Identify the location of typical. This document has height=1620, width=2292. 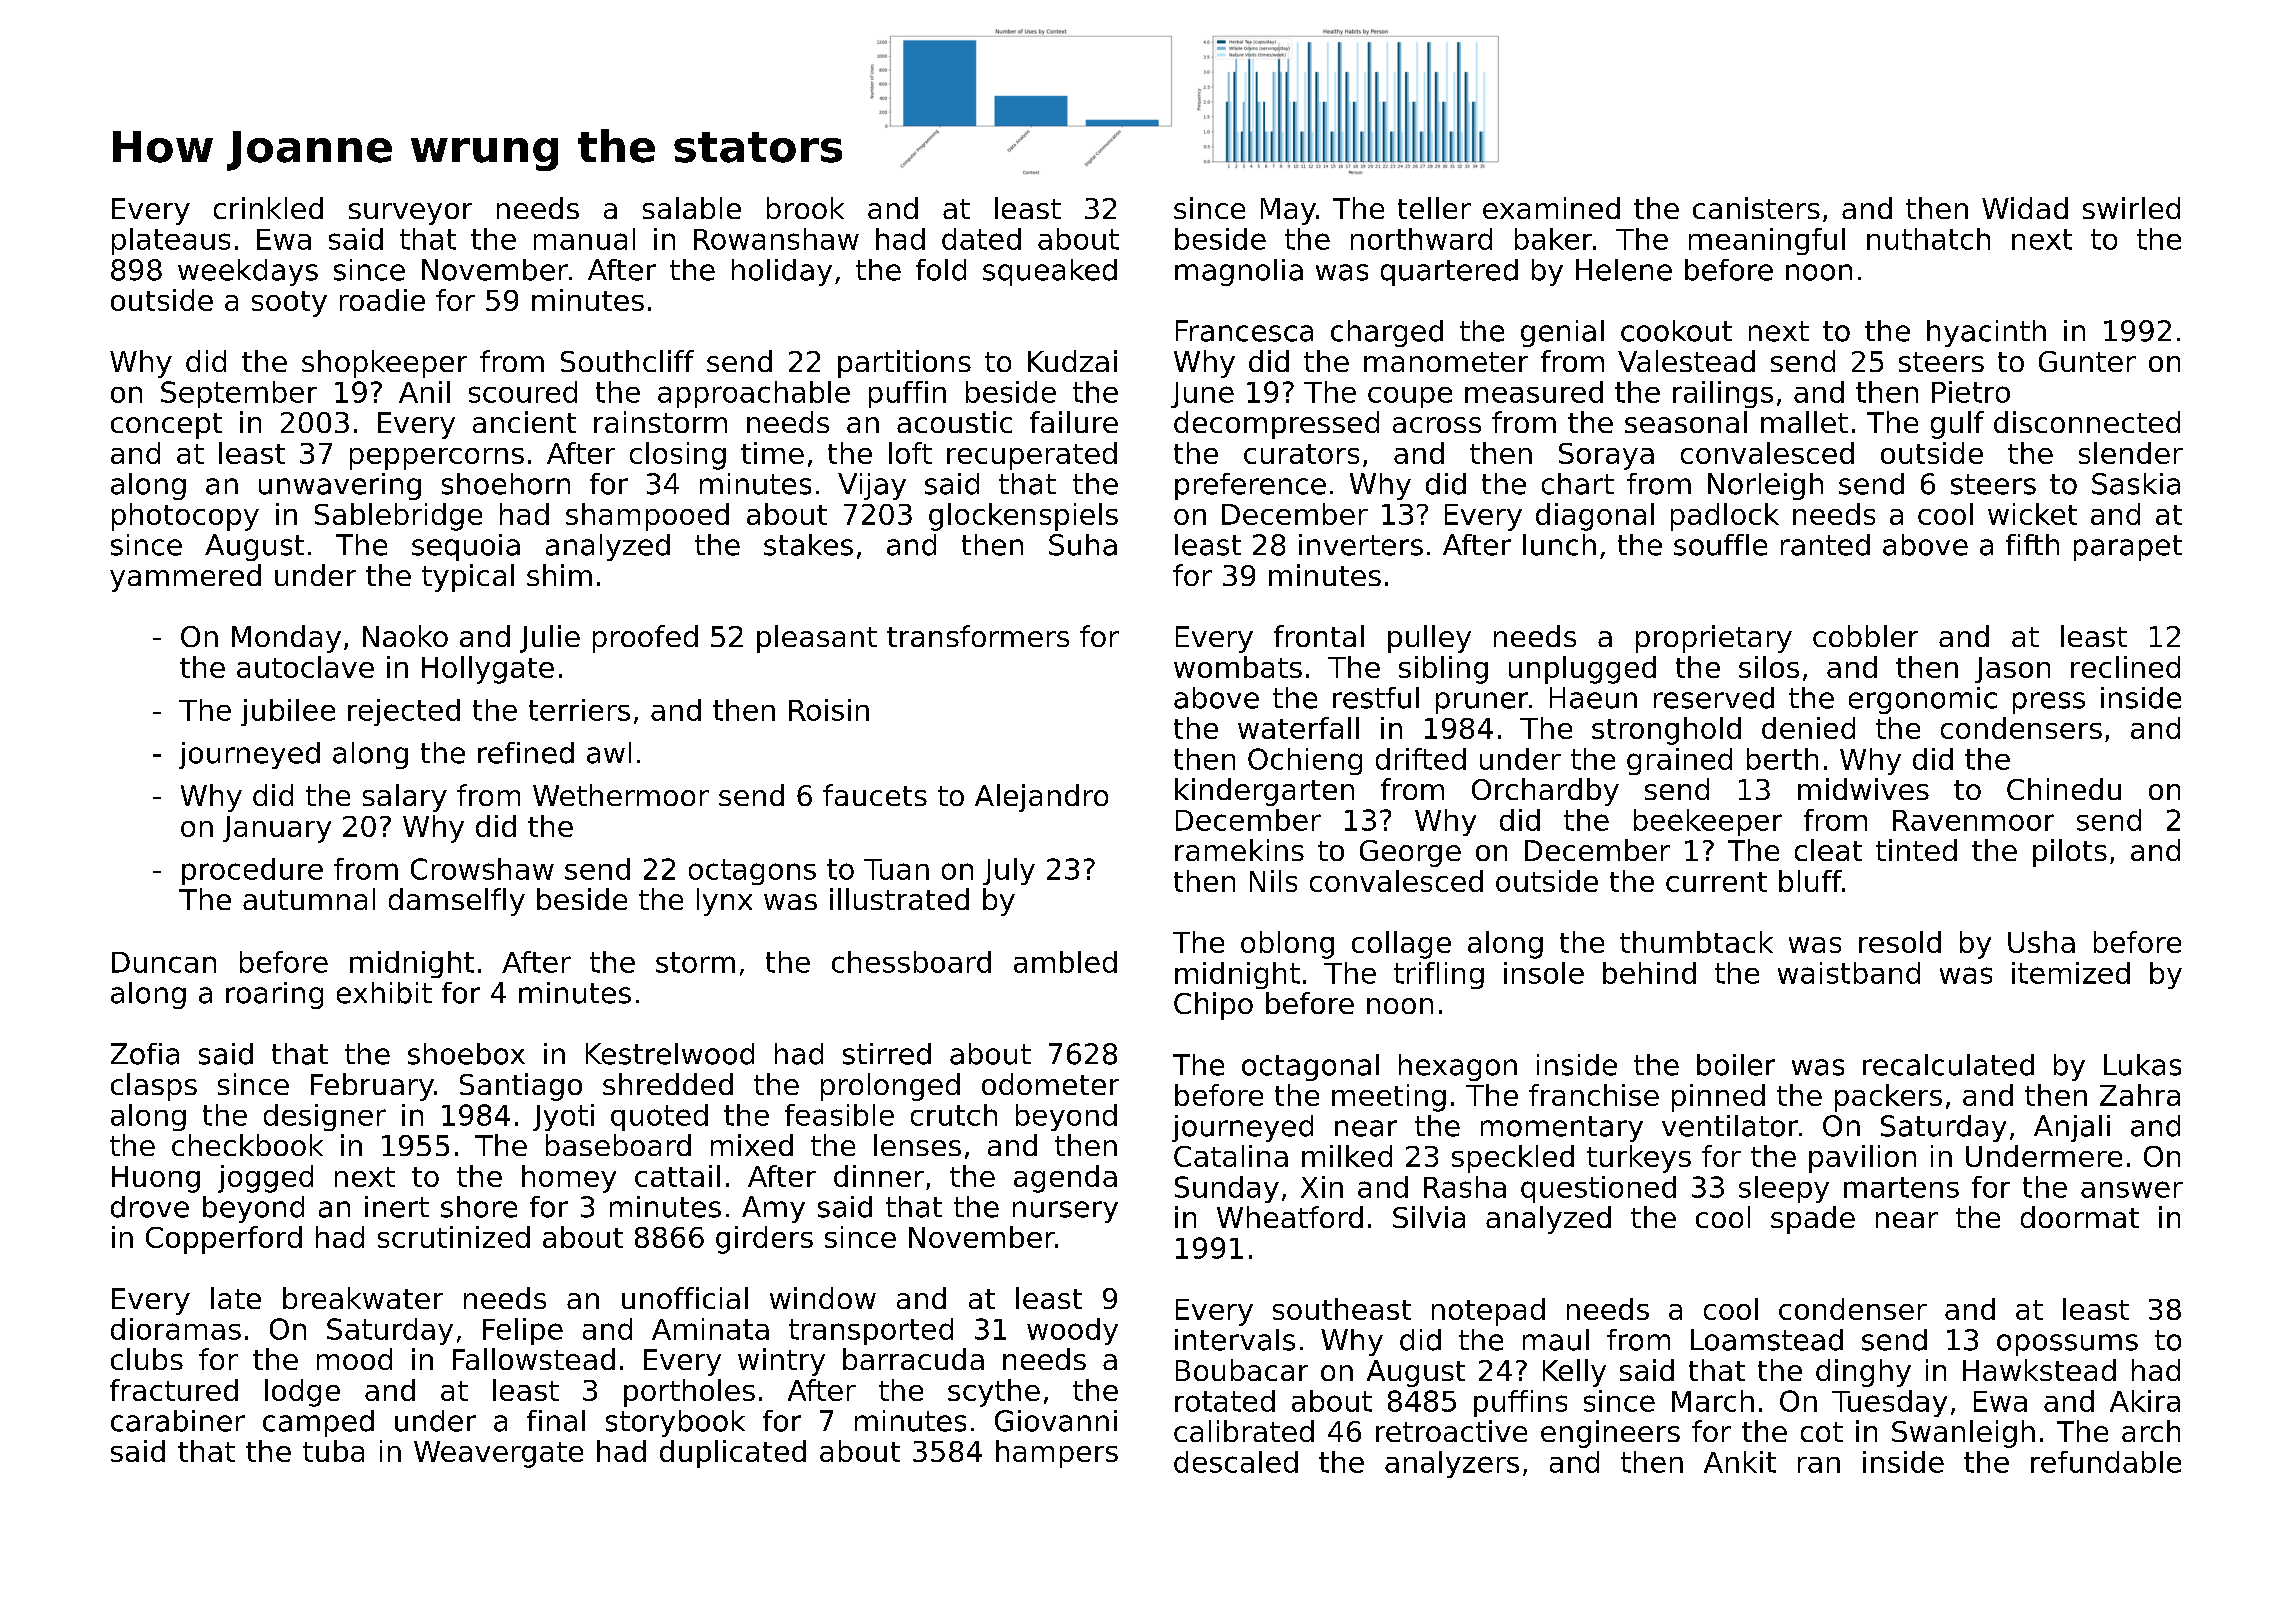
(468, 578).
